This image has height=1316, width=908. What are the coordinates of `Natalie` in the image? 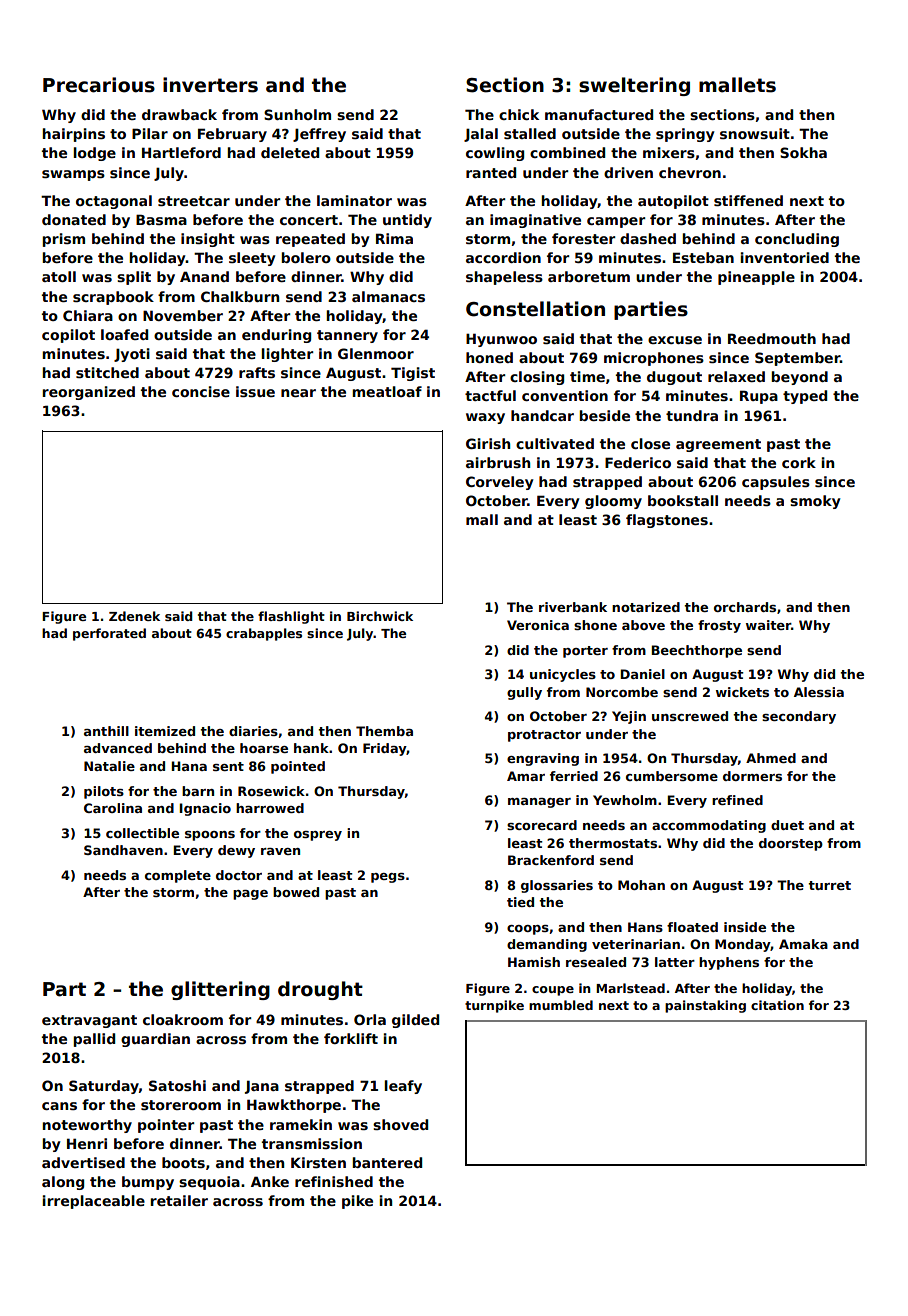 It's located at (109, 766).
